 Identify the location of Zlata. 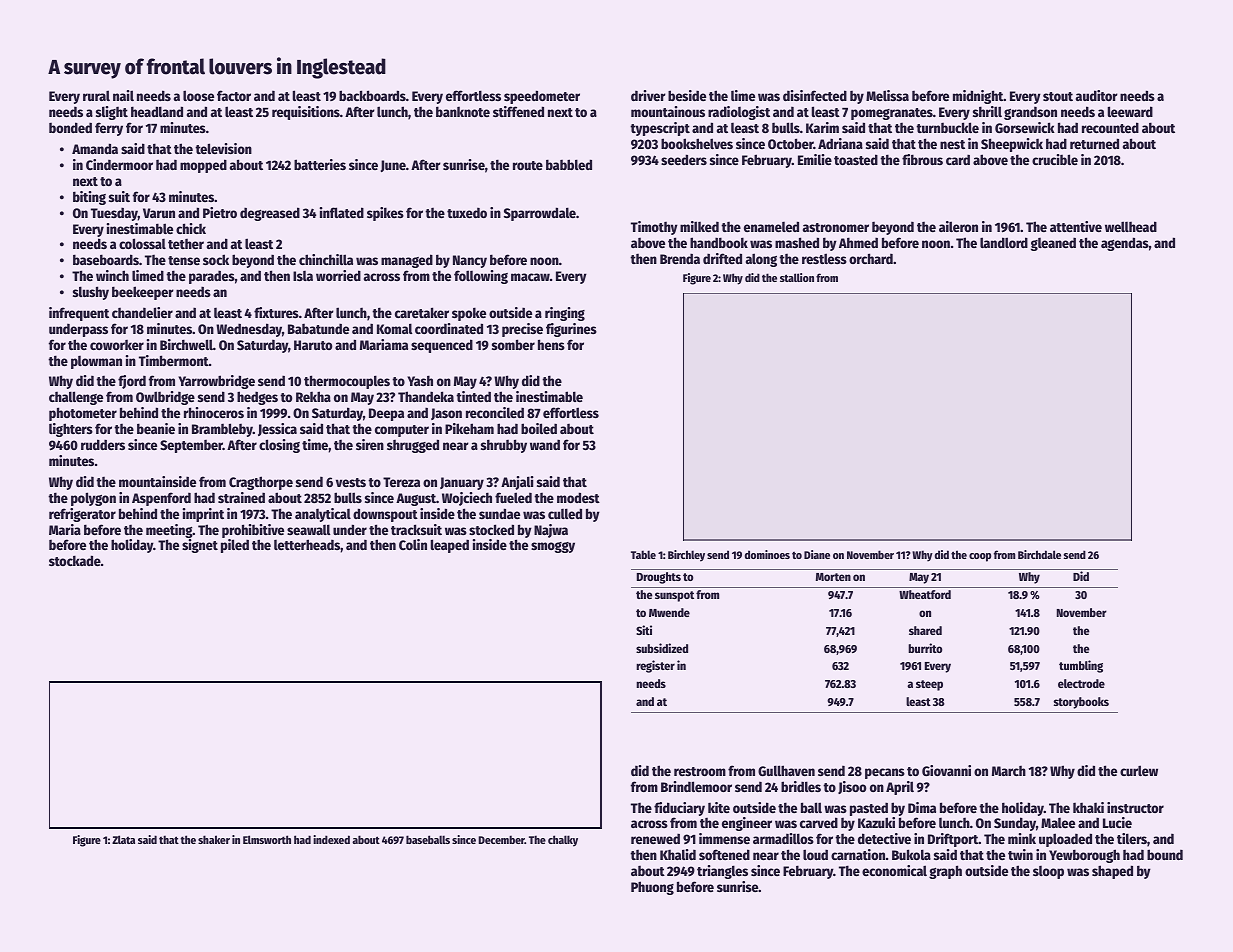
(123, 839).
